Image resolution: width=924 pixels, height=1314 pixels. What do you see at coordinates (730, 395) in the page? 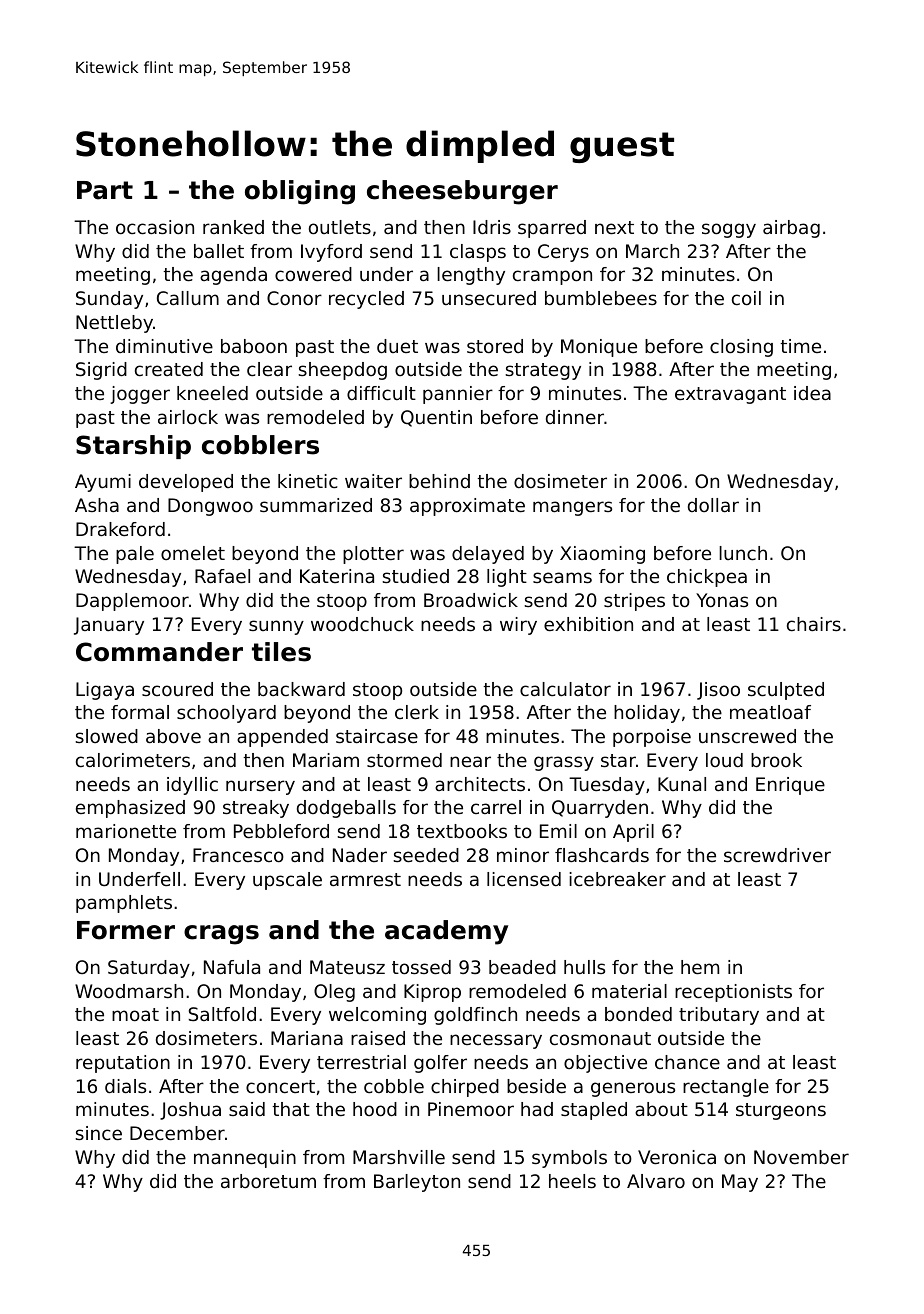
I see `extravagant` at bounding box center [730, 395].
